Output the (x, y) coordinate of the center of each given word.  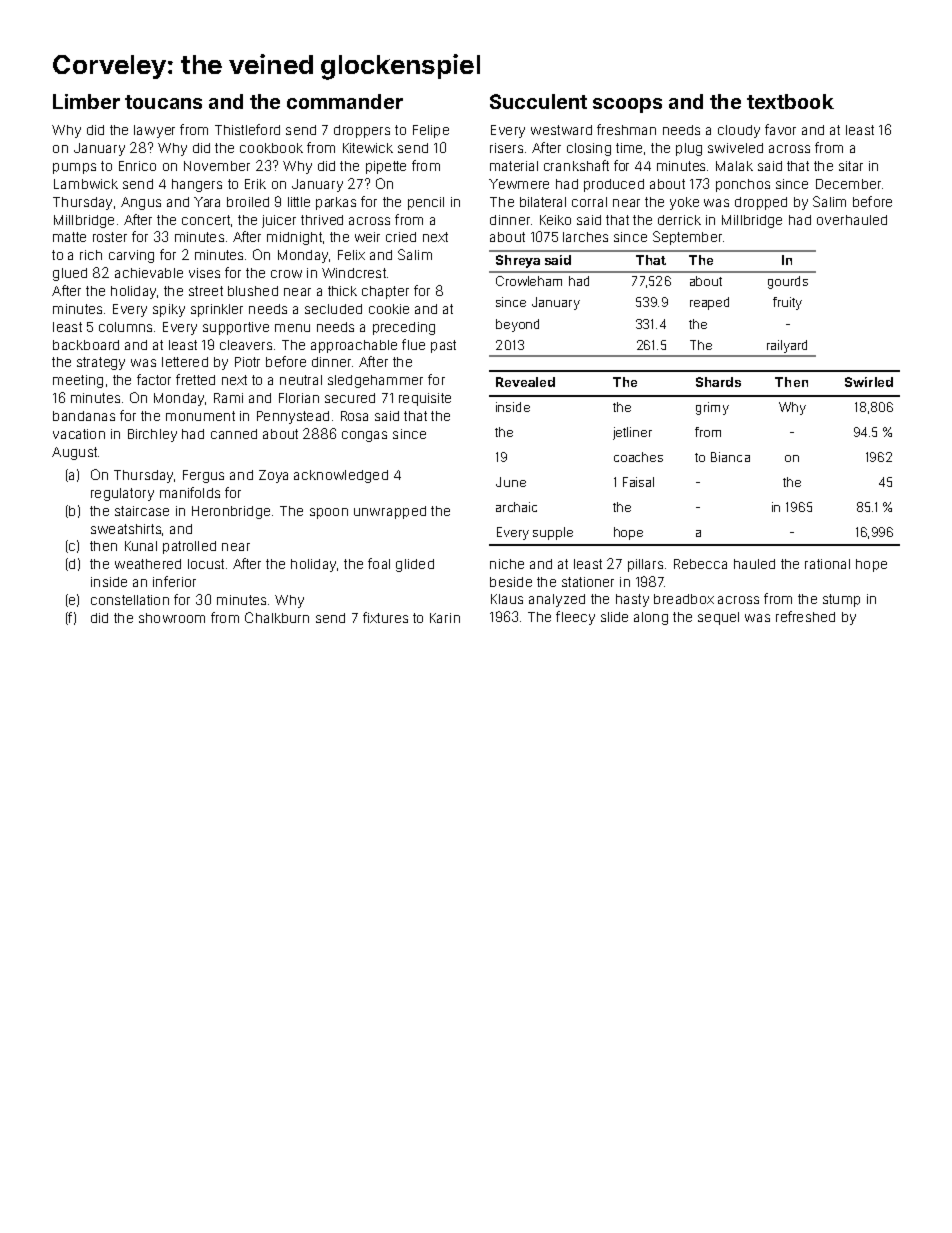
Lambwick (86, 184)
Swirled (869, 382)
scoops (627, 105)
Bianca (730, 457)
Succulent (538, 101)
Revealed (525, 382)
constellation (130, 600)
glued (70, 274)
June (511, 482)
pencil (426, 203)
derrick (679, 220)
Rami (228, 398)
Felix (351, 255)
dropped (761, 203)
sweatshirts (126, 529)
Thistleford (247, 129)
